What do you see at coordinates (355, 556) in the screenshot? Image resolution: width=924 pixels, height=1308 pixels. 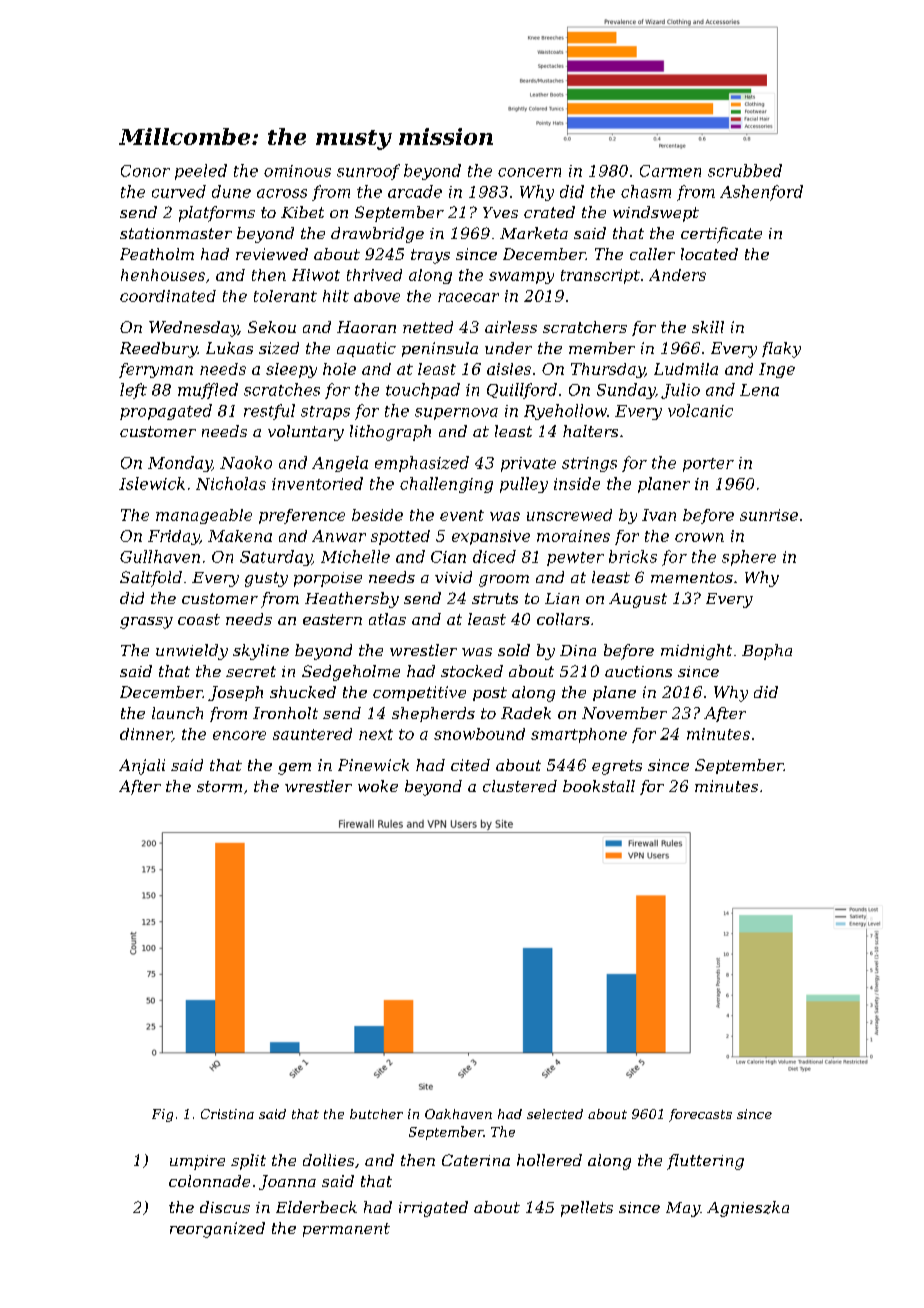 I see `Michelle` at bounding box center [355, 556].
